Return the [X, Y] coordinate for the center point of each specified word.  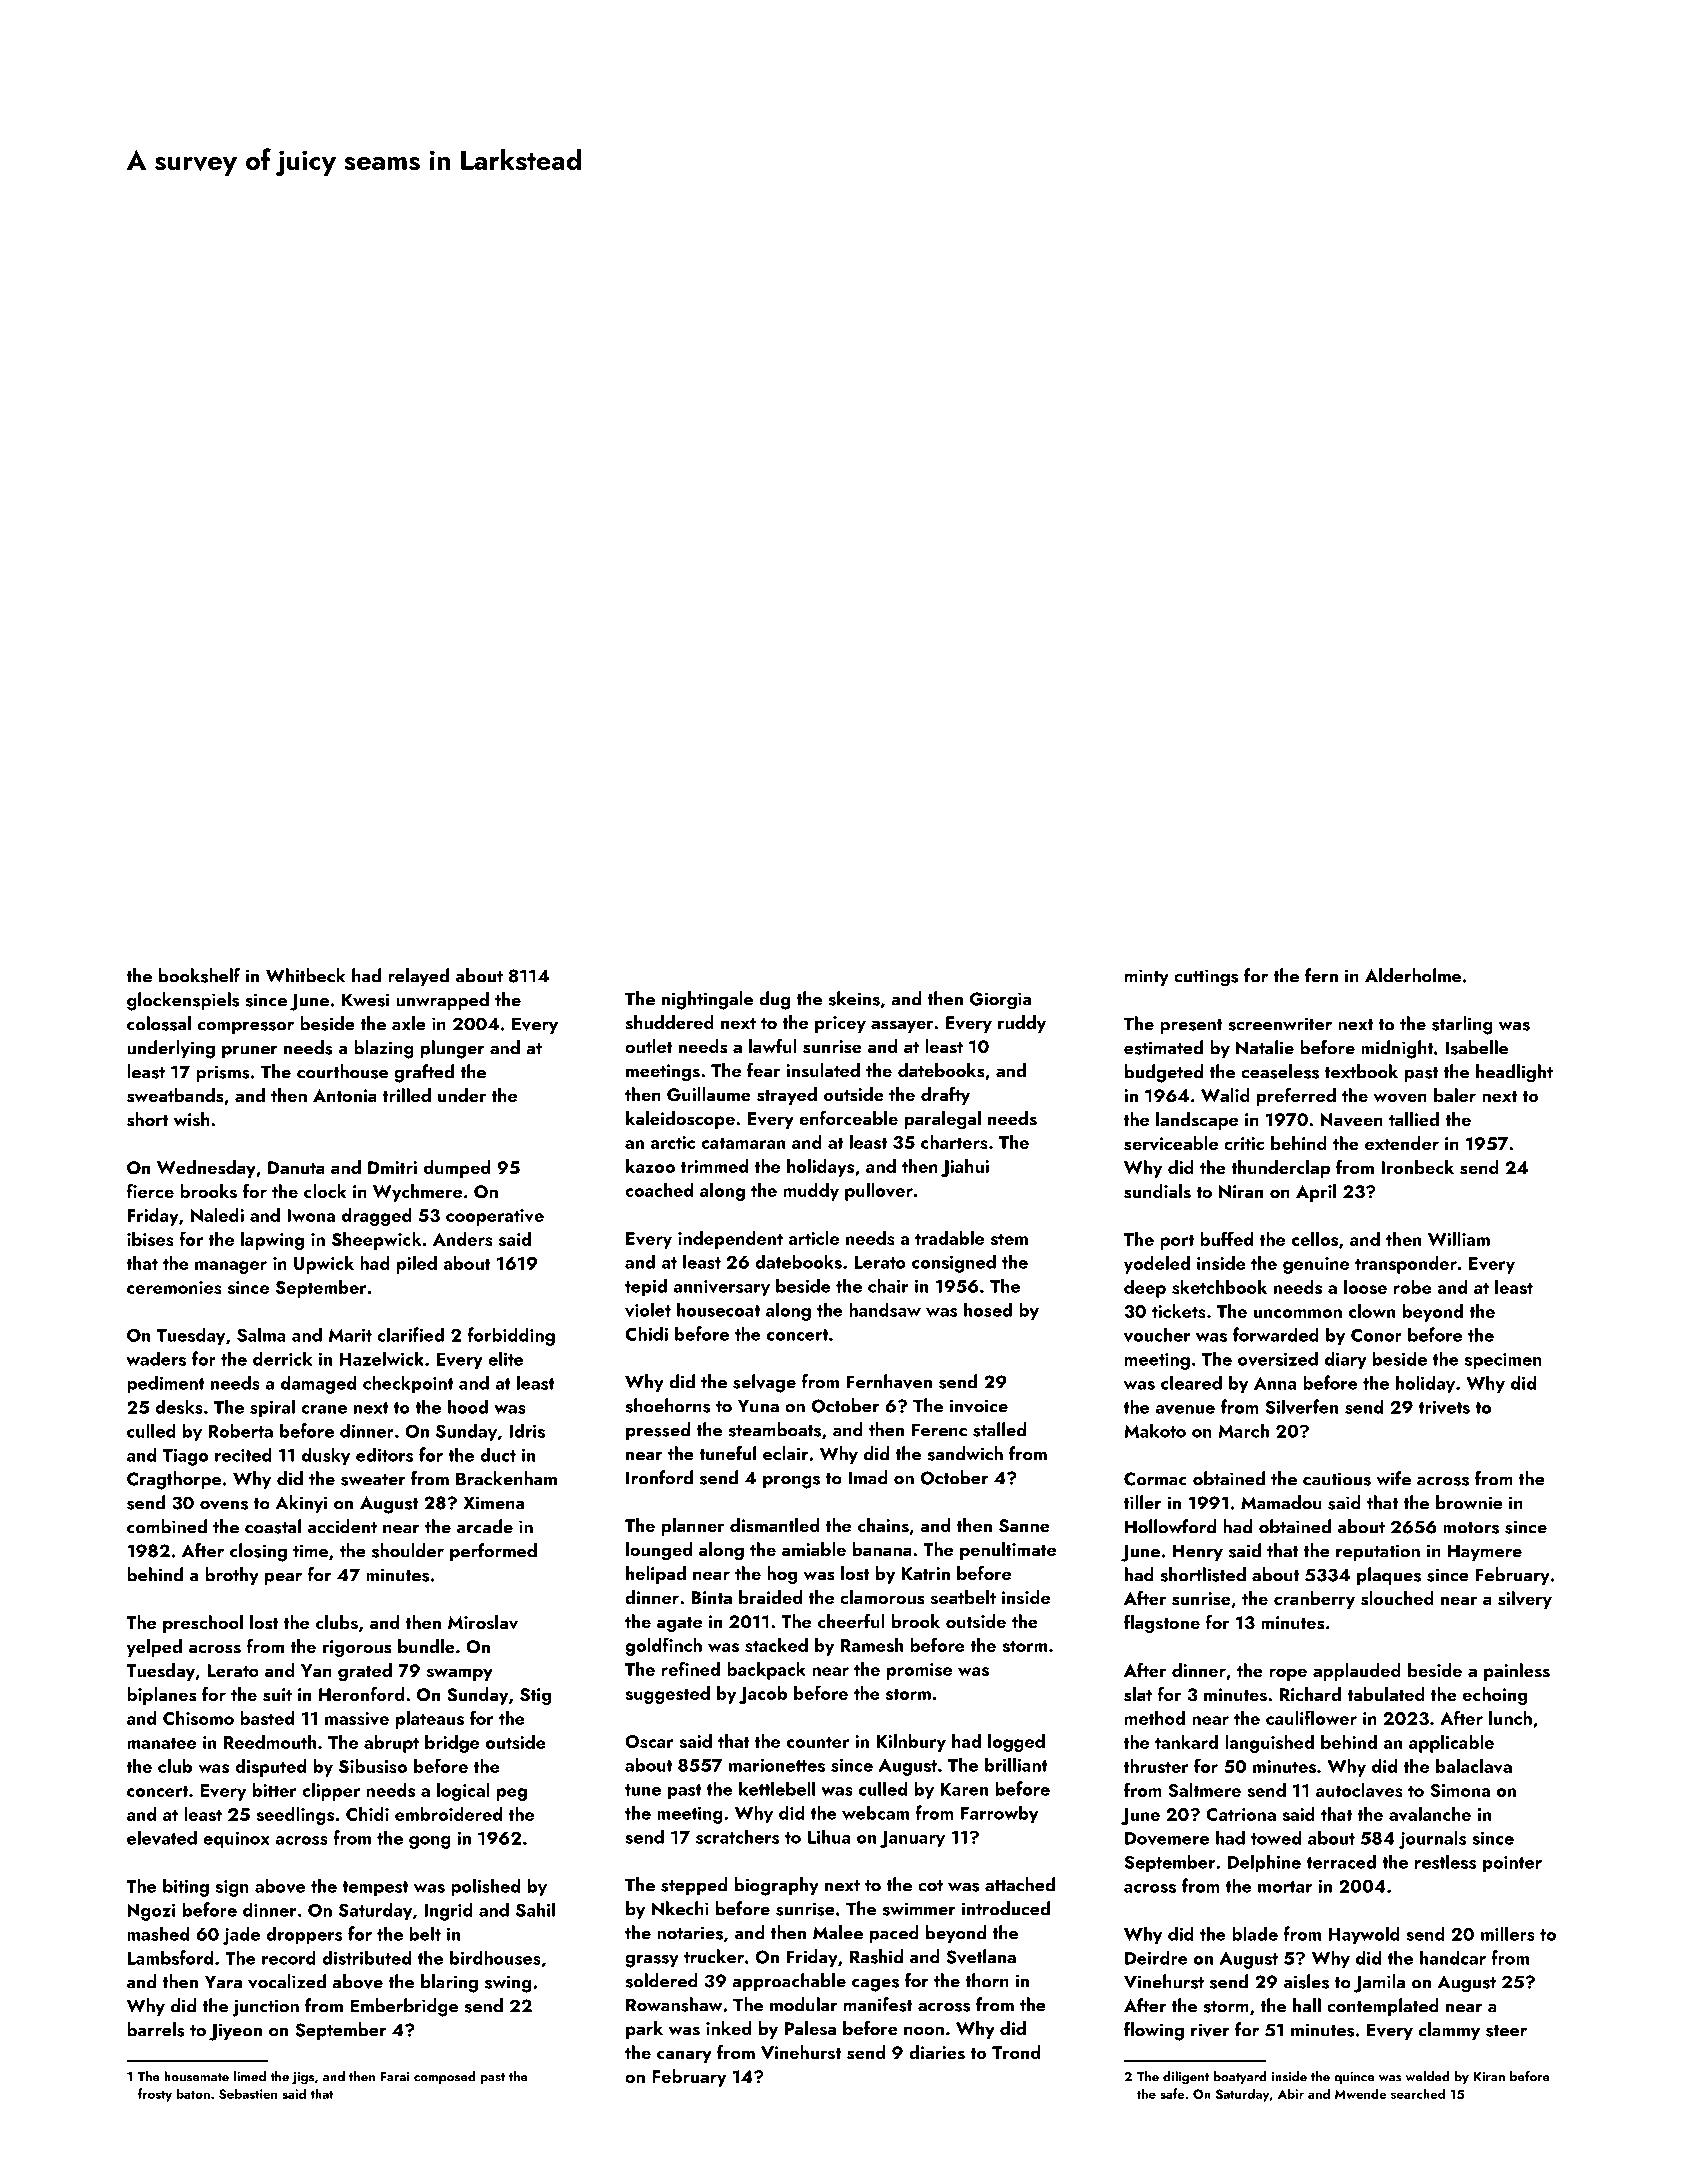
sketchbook [1219, 1287]
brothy [232, 1576]
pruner [250, 1052]
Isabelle [1476, 1047]
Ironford [659, 1477]
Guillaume [709, 1094]
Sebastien [248, 2093]
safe [1172, 2093]
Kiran [1489, 2077]
